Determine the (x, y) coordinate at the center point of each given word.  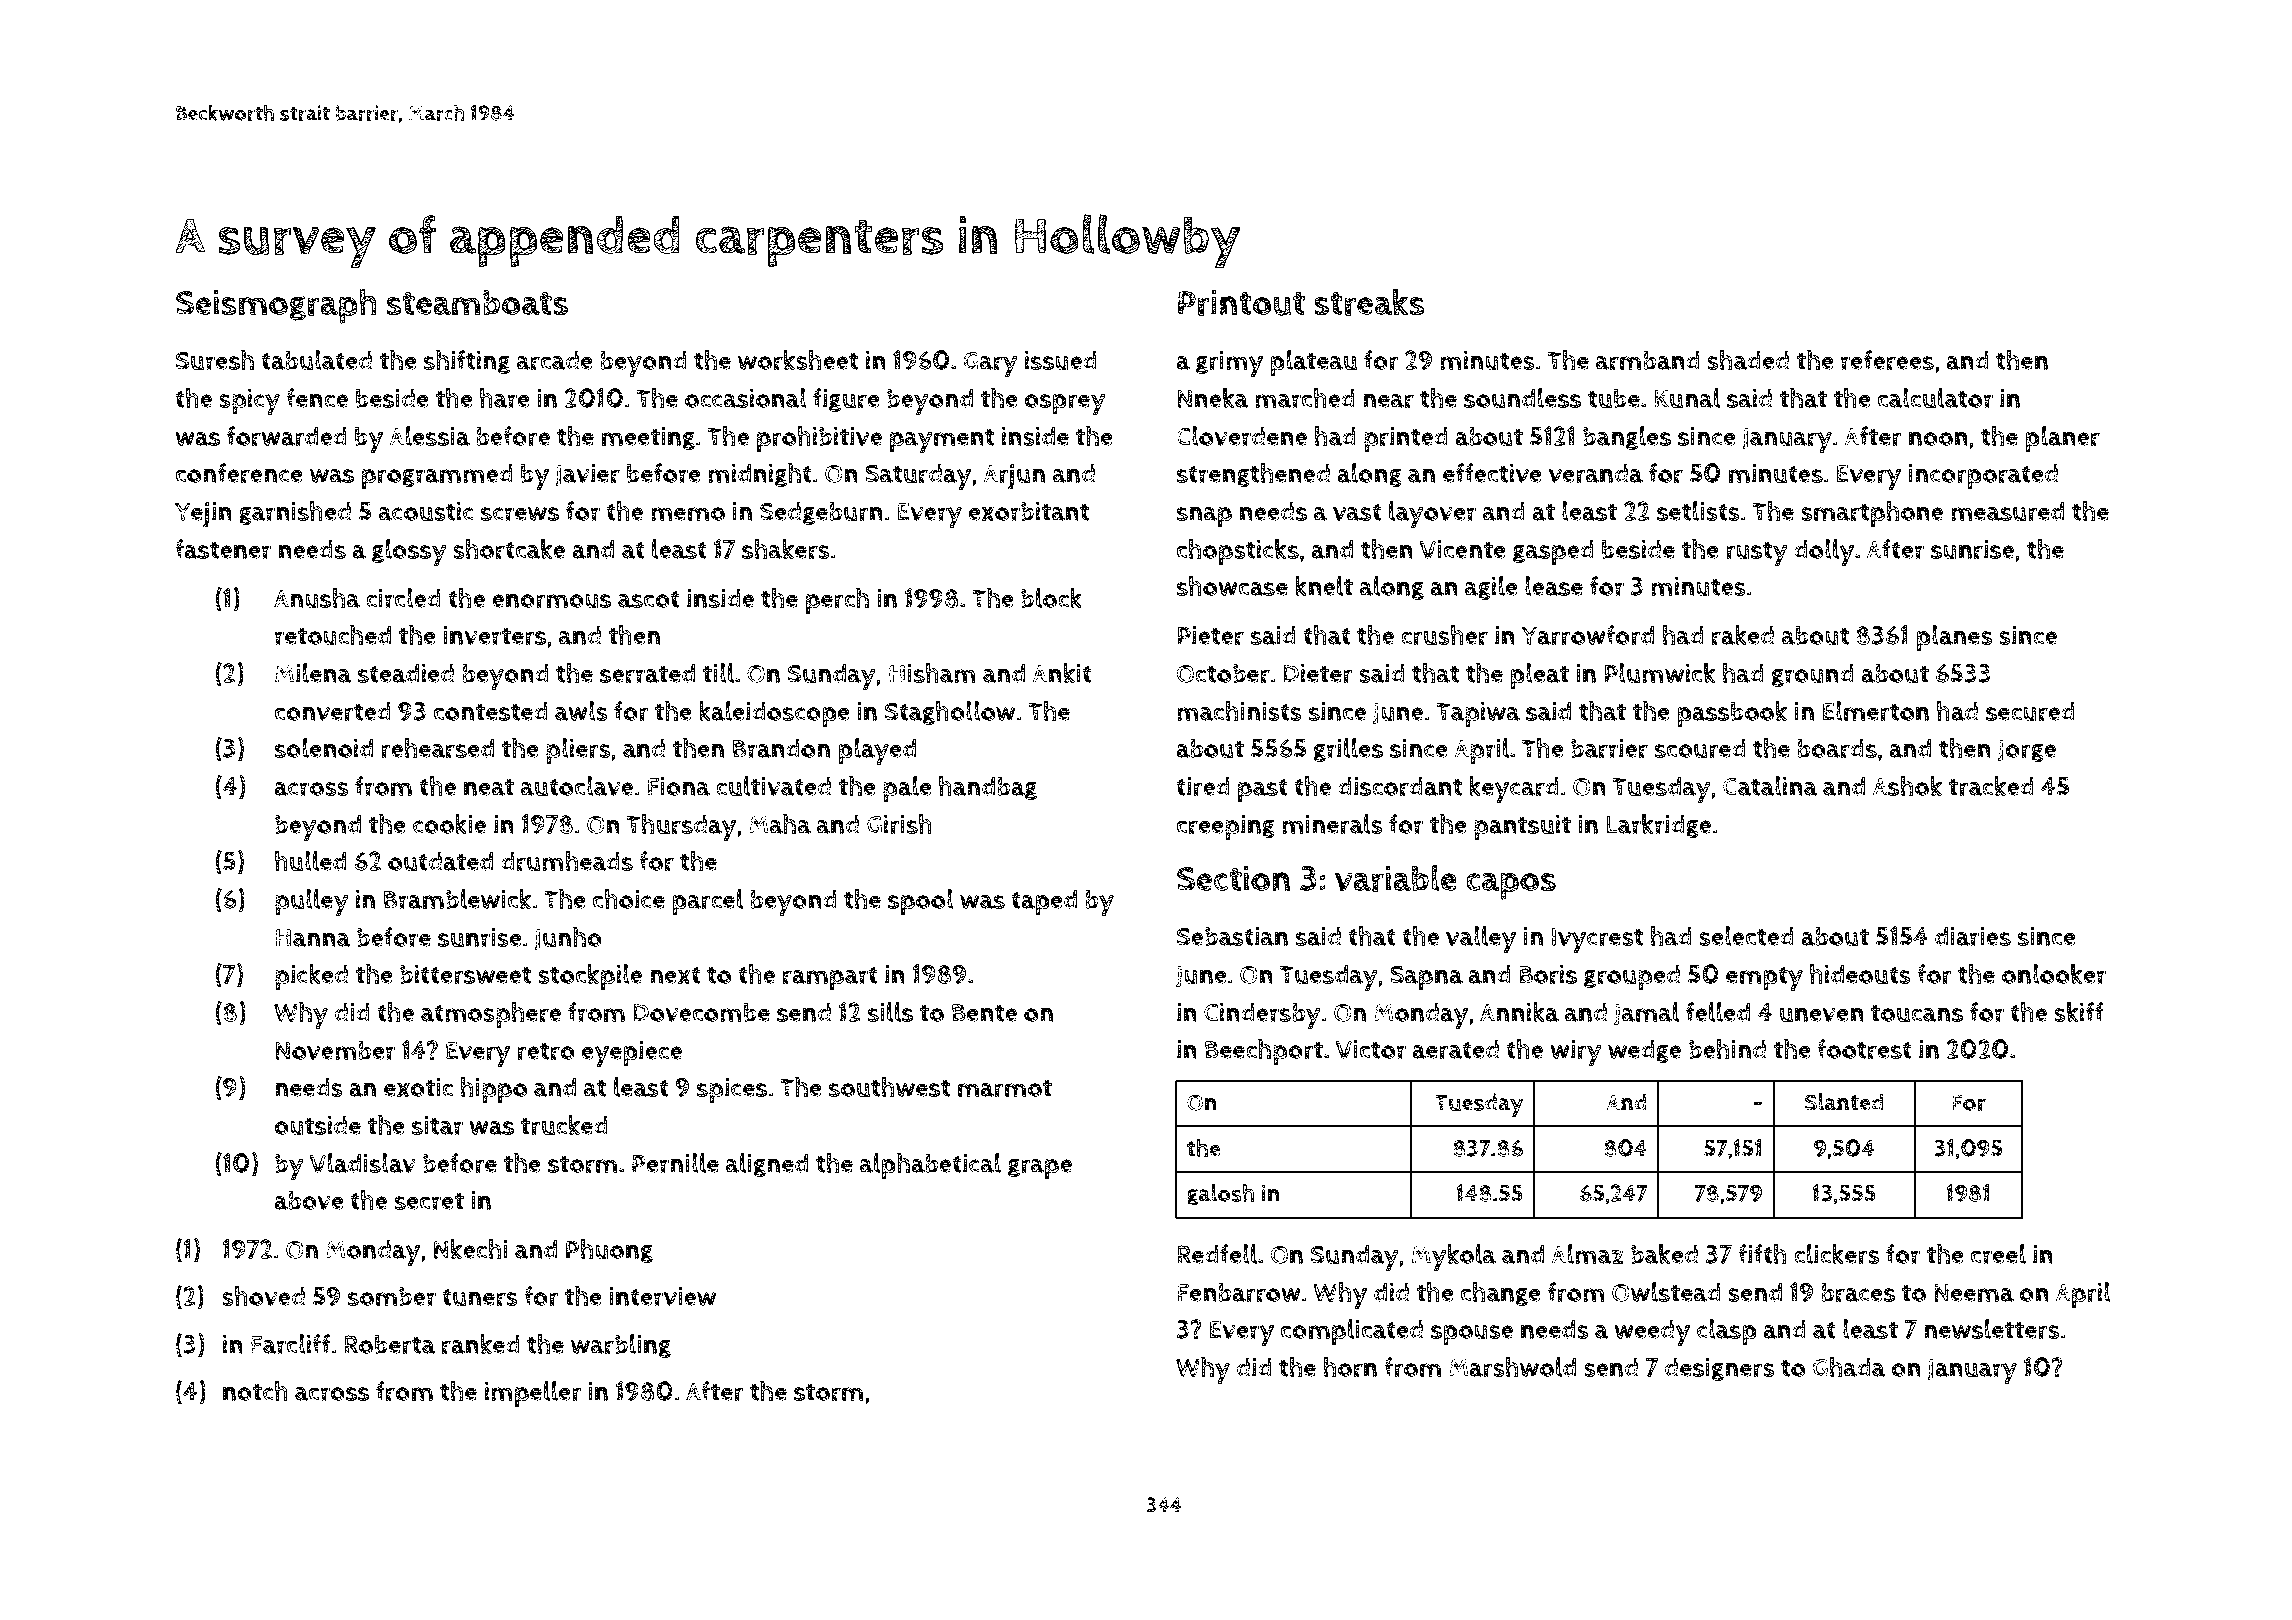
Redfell (1217, 1254)
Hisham (932, 673)
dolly (1824, 552)
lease (1554, 586)
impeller (533, 1394)
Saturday (918, 476)
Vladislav (363, 1163)
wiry (1576, 1053)
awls (581, 711)
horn (1350, 1367)
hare (505, 398)
